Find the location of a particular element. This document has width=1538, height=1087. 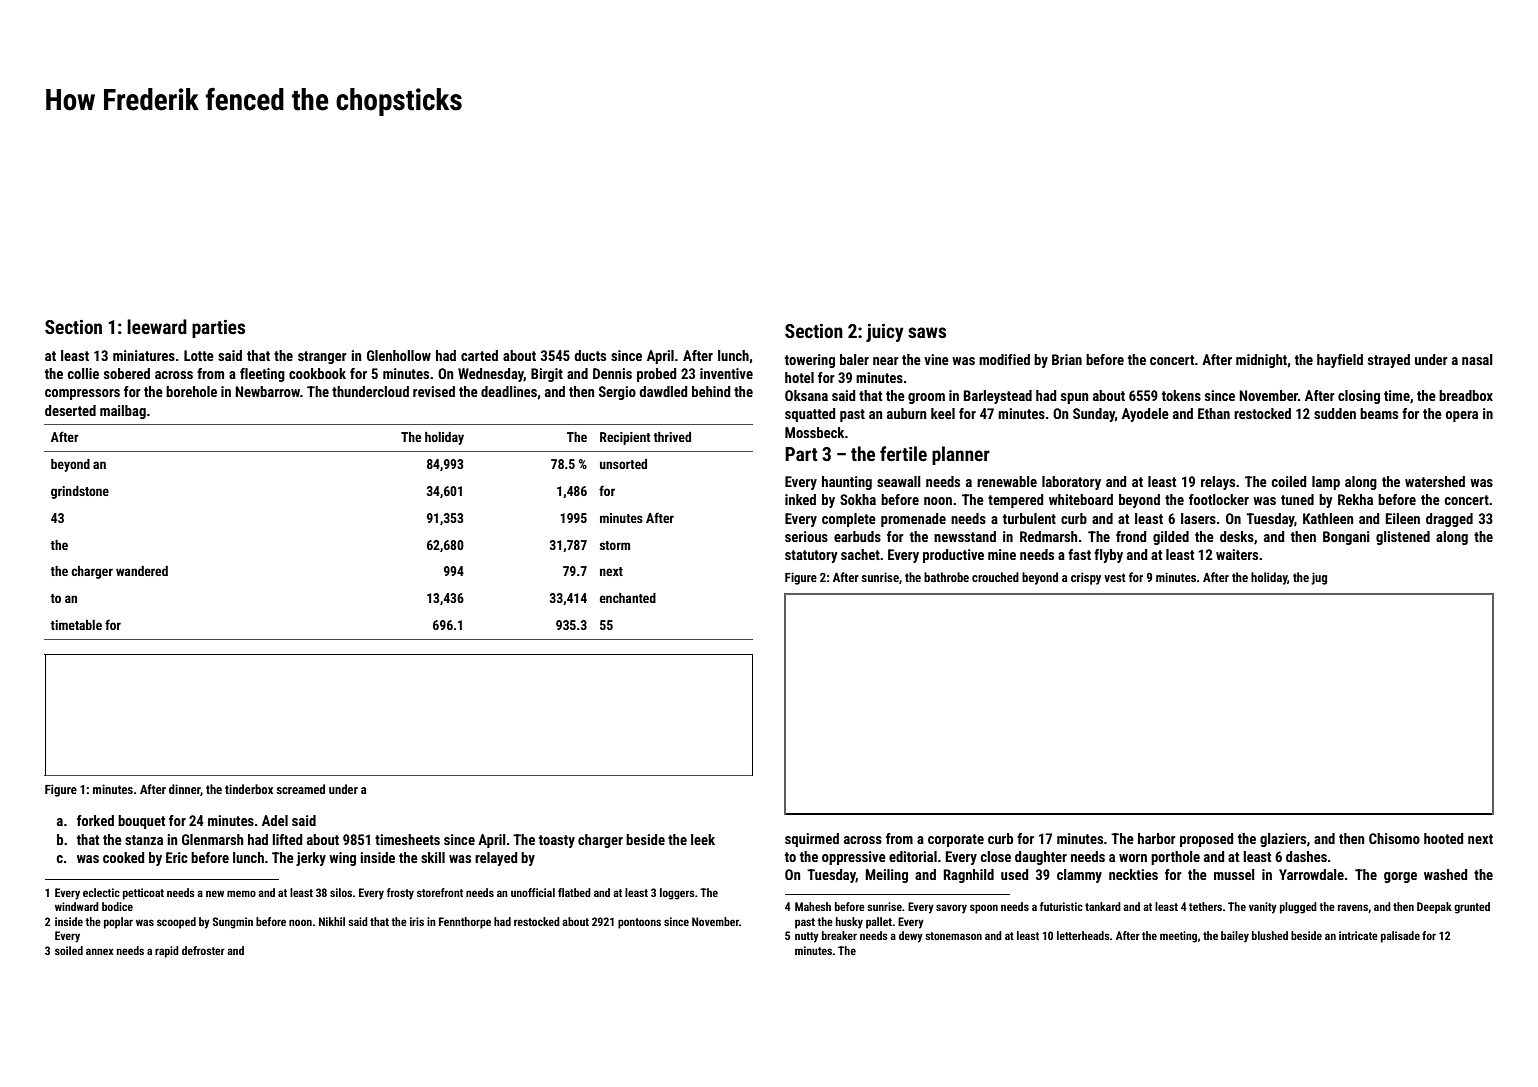

defroster is located at coordinates (203, 950).
